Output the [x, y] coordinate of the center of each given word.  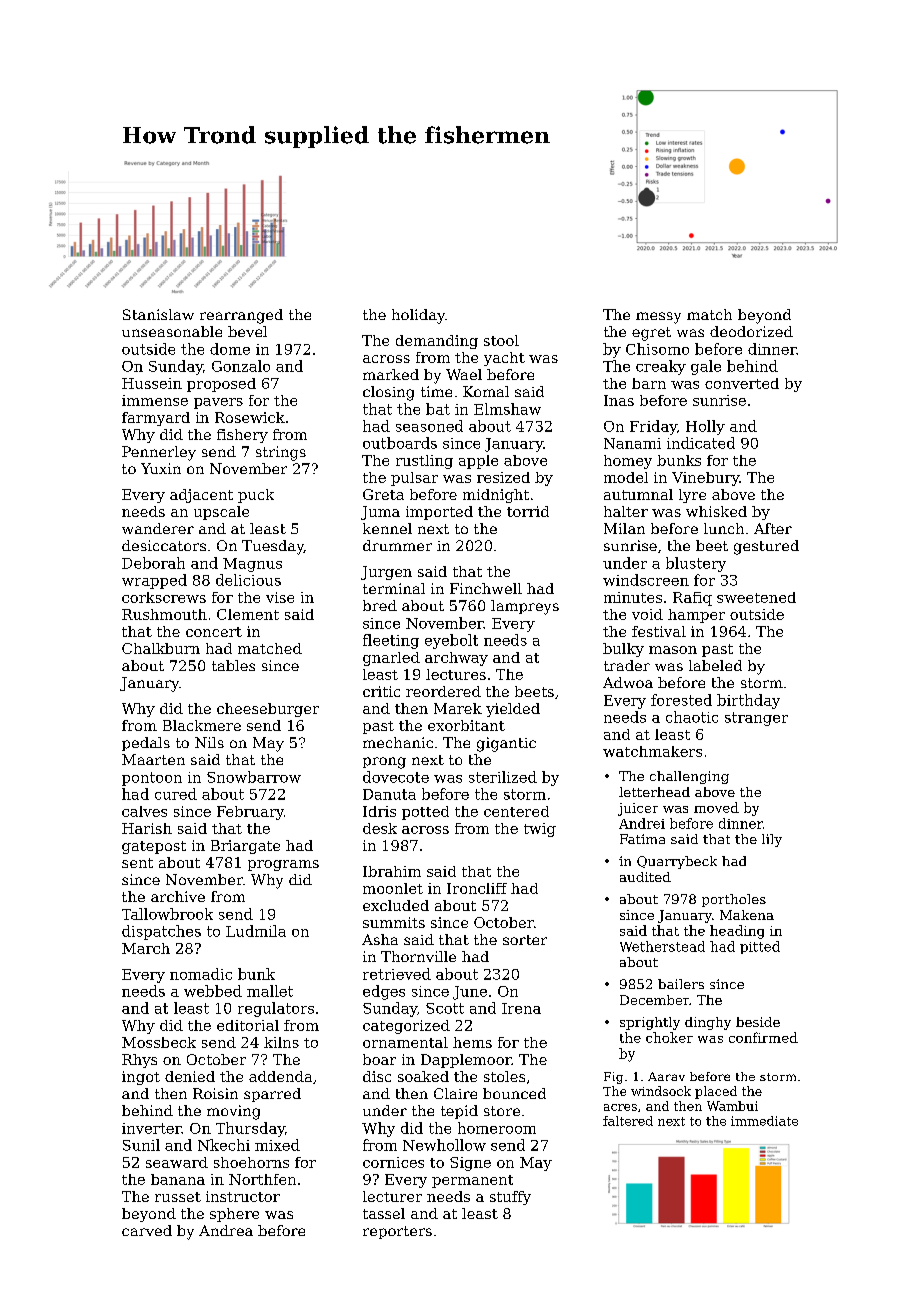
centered [516, 811]
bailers [681, 984]
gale [706, 367]
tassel [384, 1213]
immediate [764, 1121]
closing [388, 393]
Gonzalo [241, 366]
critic [381, 691]
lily [772, 840]
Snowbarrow [254, 777]
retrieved [397, 974]
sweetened [756, 597]
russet [178, 1197]
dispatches [161, 932]
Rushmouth [164, 614]
